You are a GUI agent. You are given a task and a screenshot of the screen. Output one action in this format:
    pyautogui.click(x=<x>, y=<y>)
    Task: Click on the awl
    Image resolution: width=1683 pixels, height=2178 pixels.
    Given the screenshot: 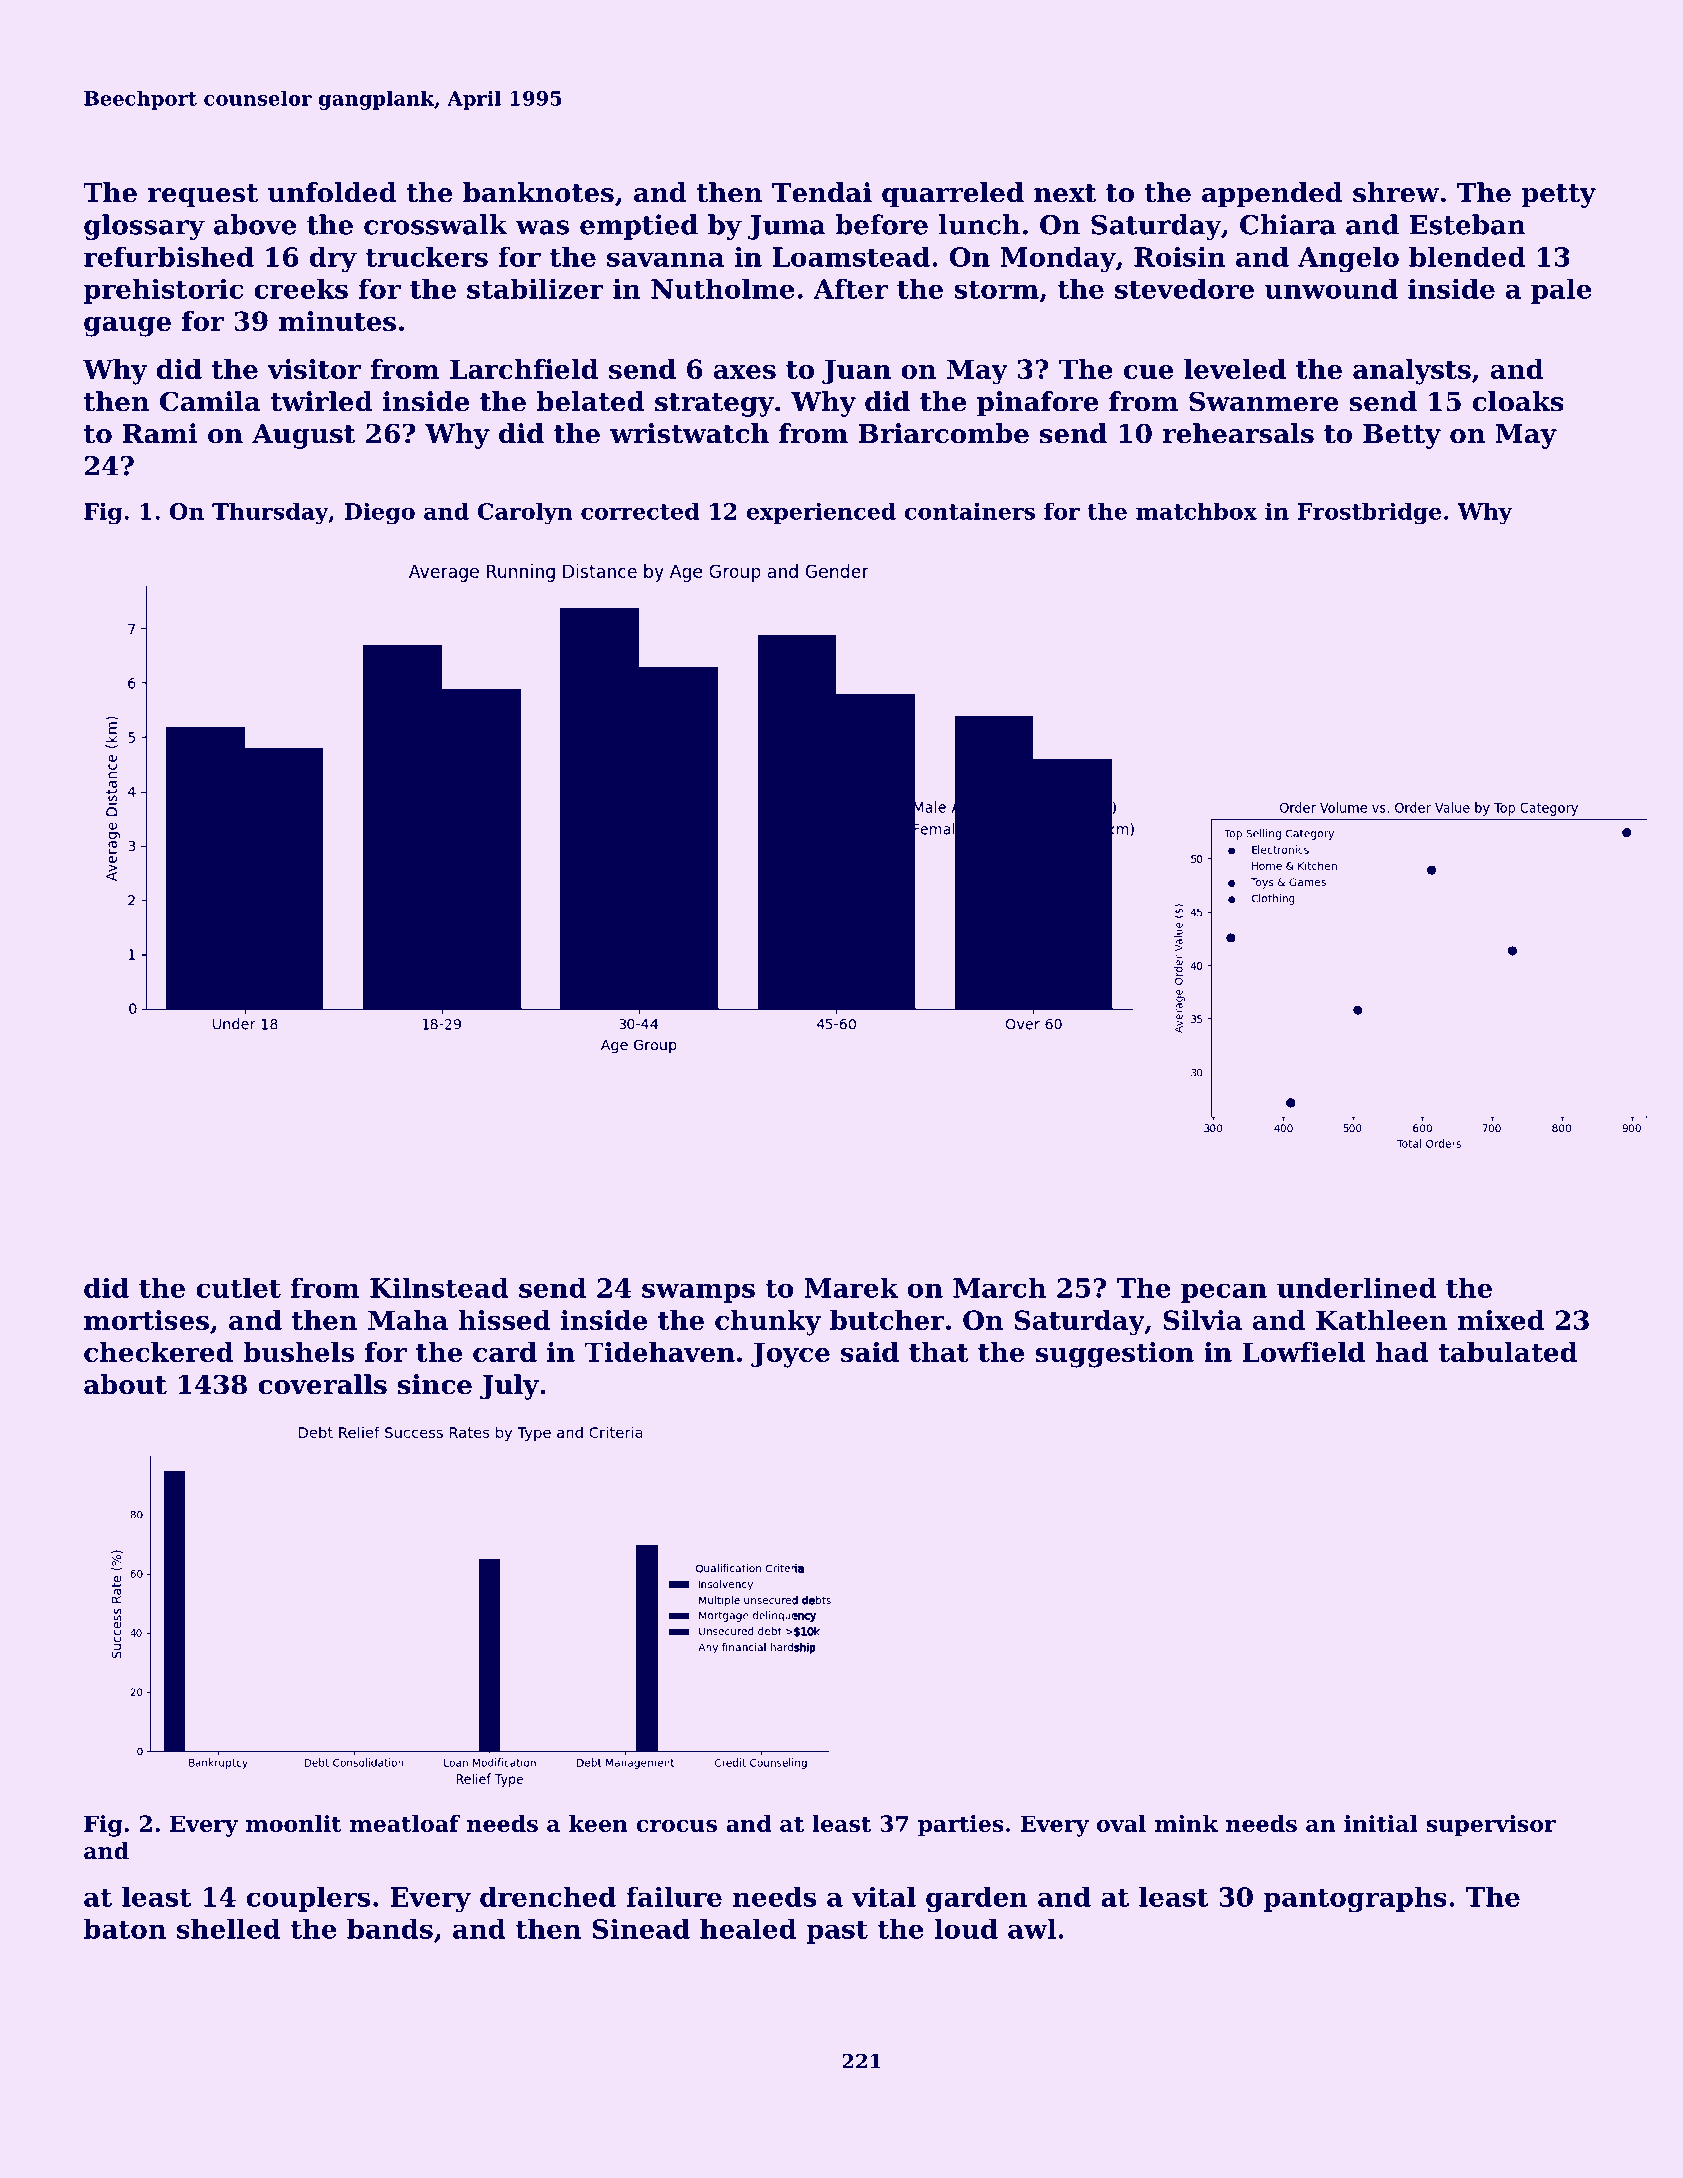 What is the action you would take?
    pyautogui.click(x=1032, y=1929)
